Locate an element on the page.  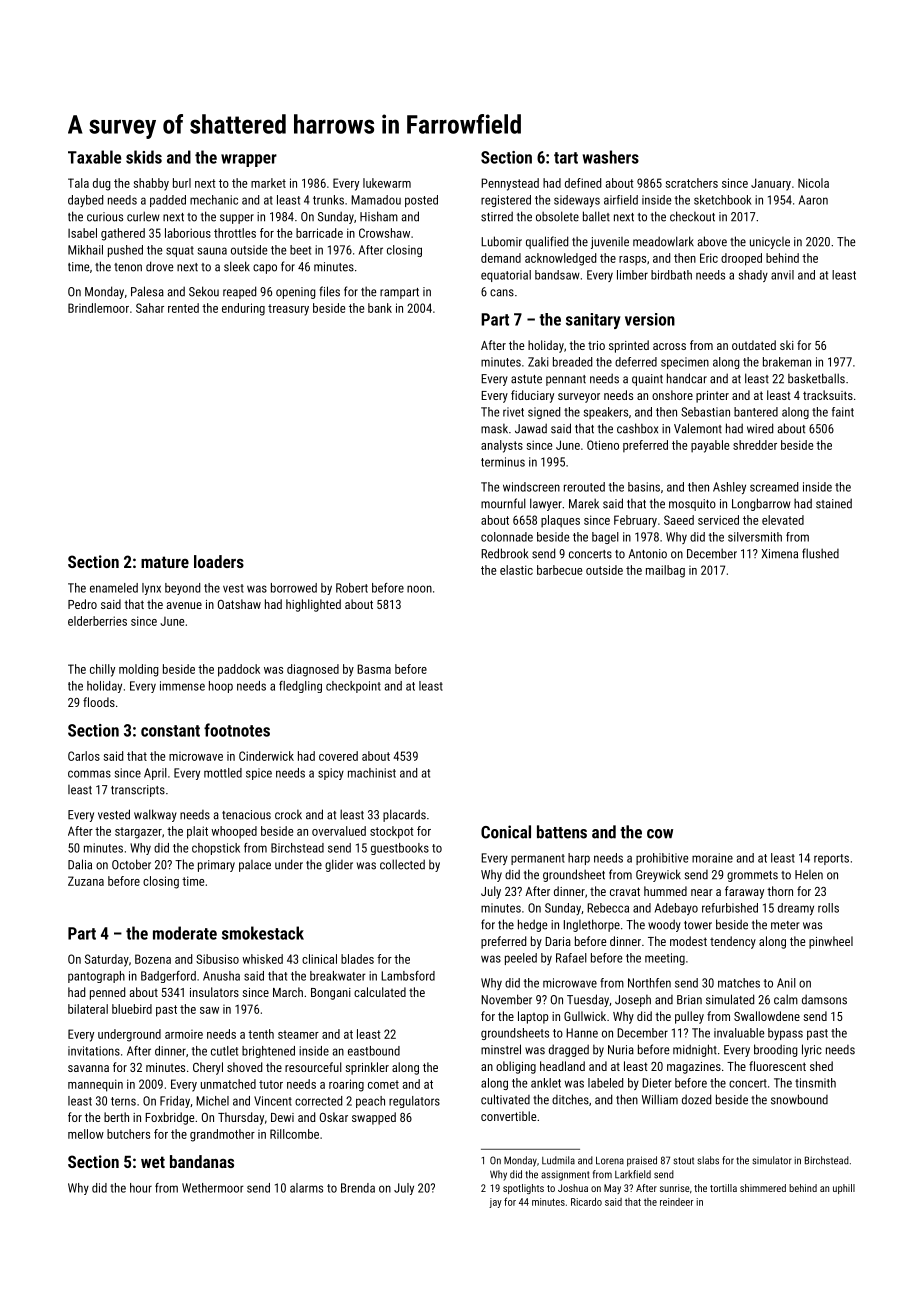
headland is located at coordinates (562, 1066).
